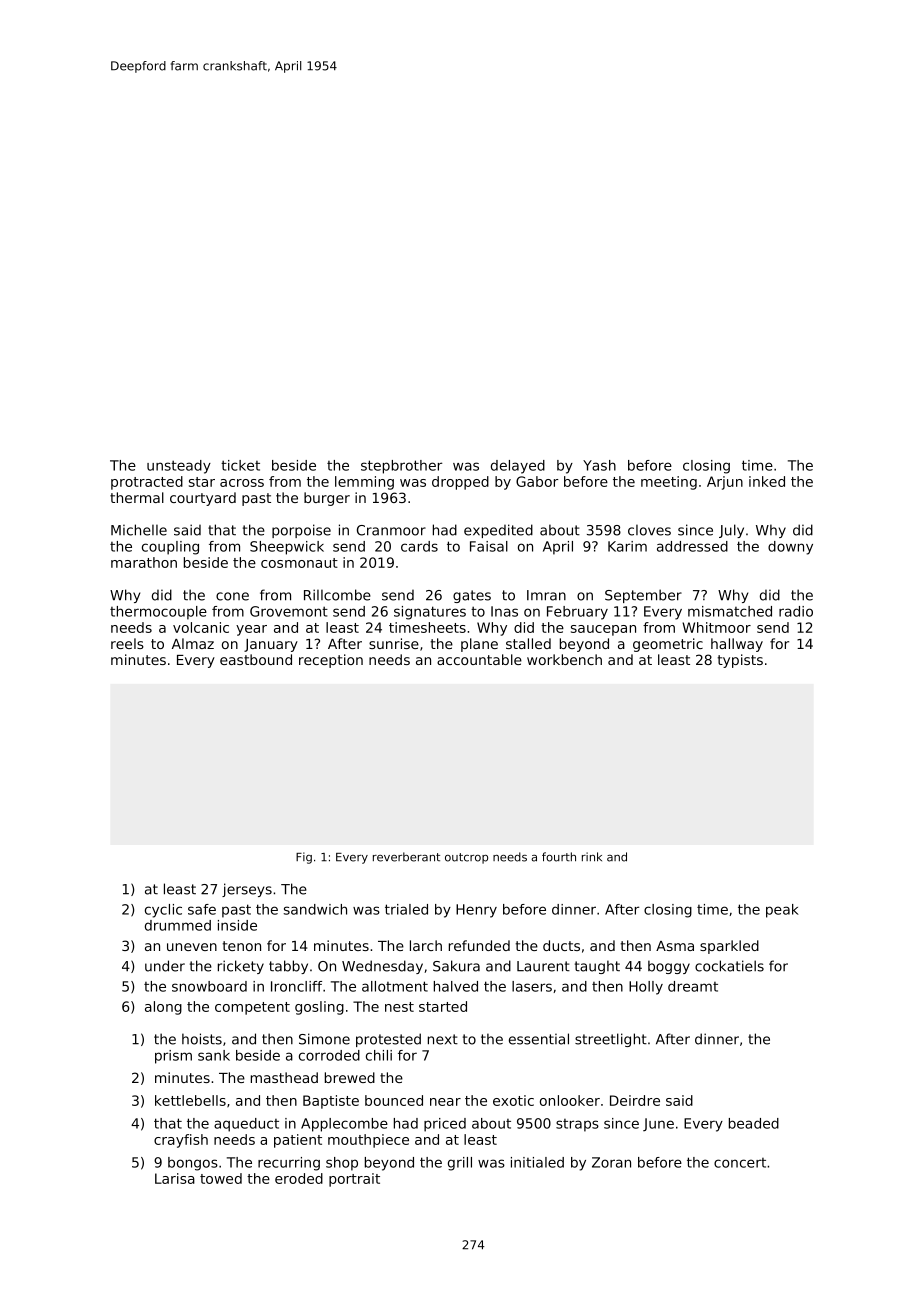 This screenshot has width=924, height=1308. What do you see at coordinates (368, 1141) in the screenshot?
I see `mouthpiece` at bounding box center [368, 1141].
